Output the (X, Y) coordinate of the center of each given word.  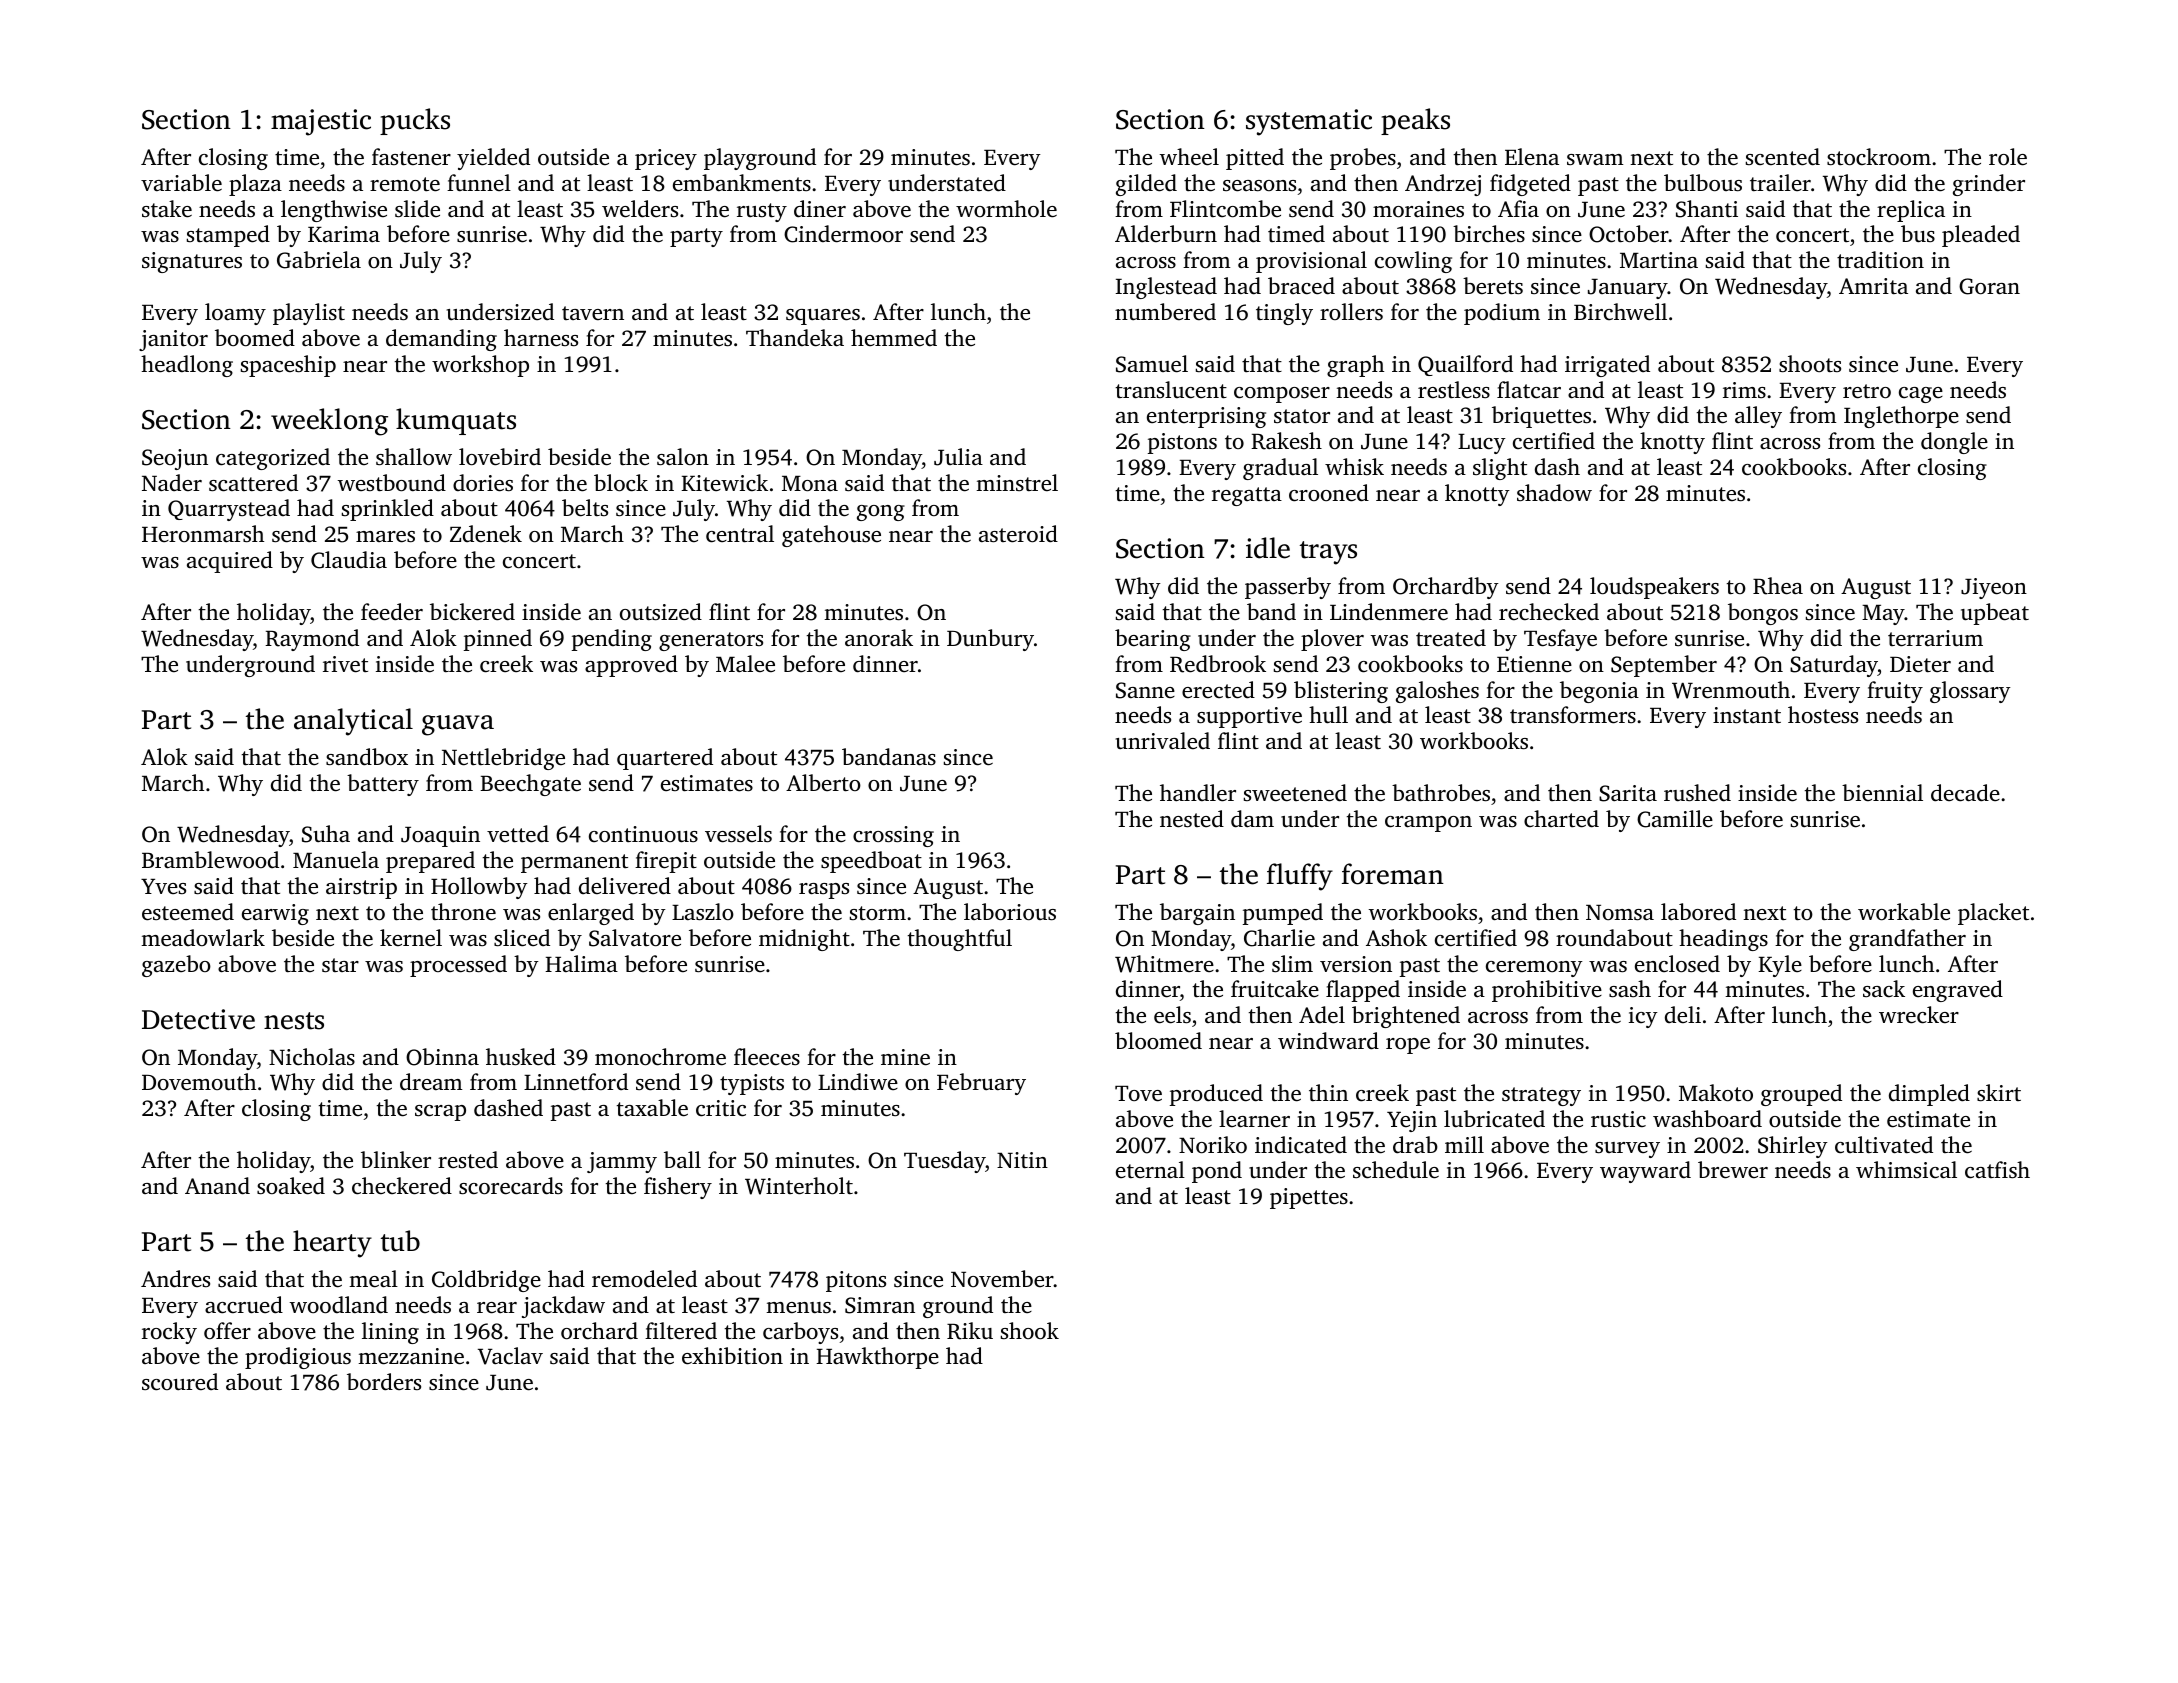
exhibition (732, 1356)
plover (1332, 640)
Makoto (1716, 1092)
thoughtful (960, 940)
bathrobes (1441, 792)
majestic (321, 122)
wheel (1189, 157)
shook (1030, 1331)
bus (1918, 234)
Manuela (336, 859)
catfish (1997, 1170)
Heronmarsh (203, 533)
